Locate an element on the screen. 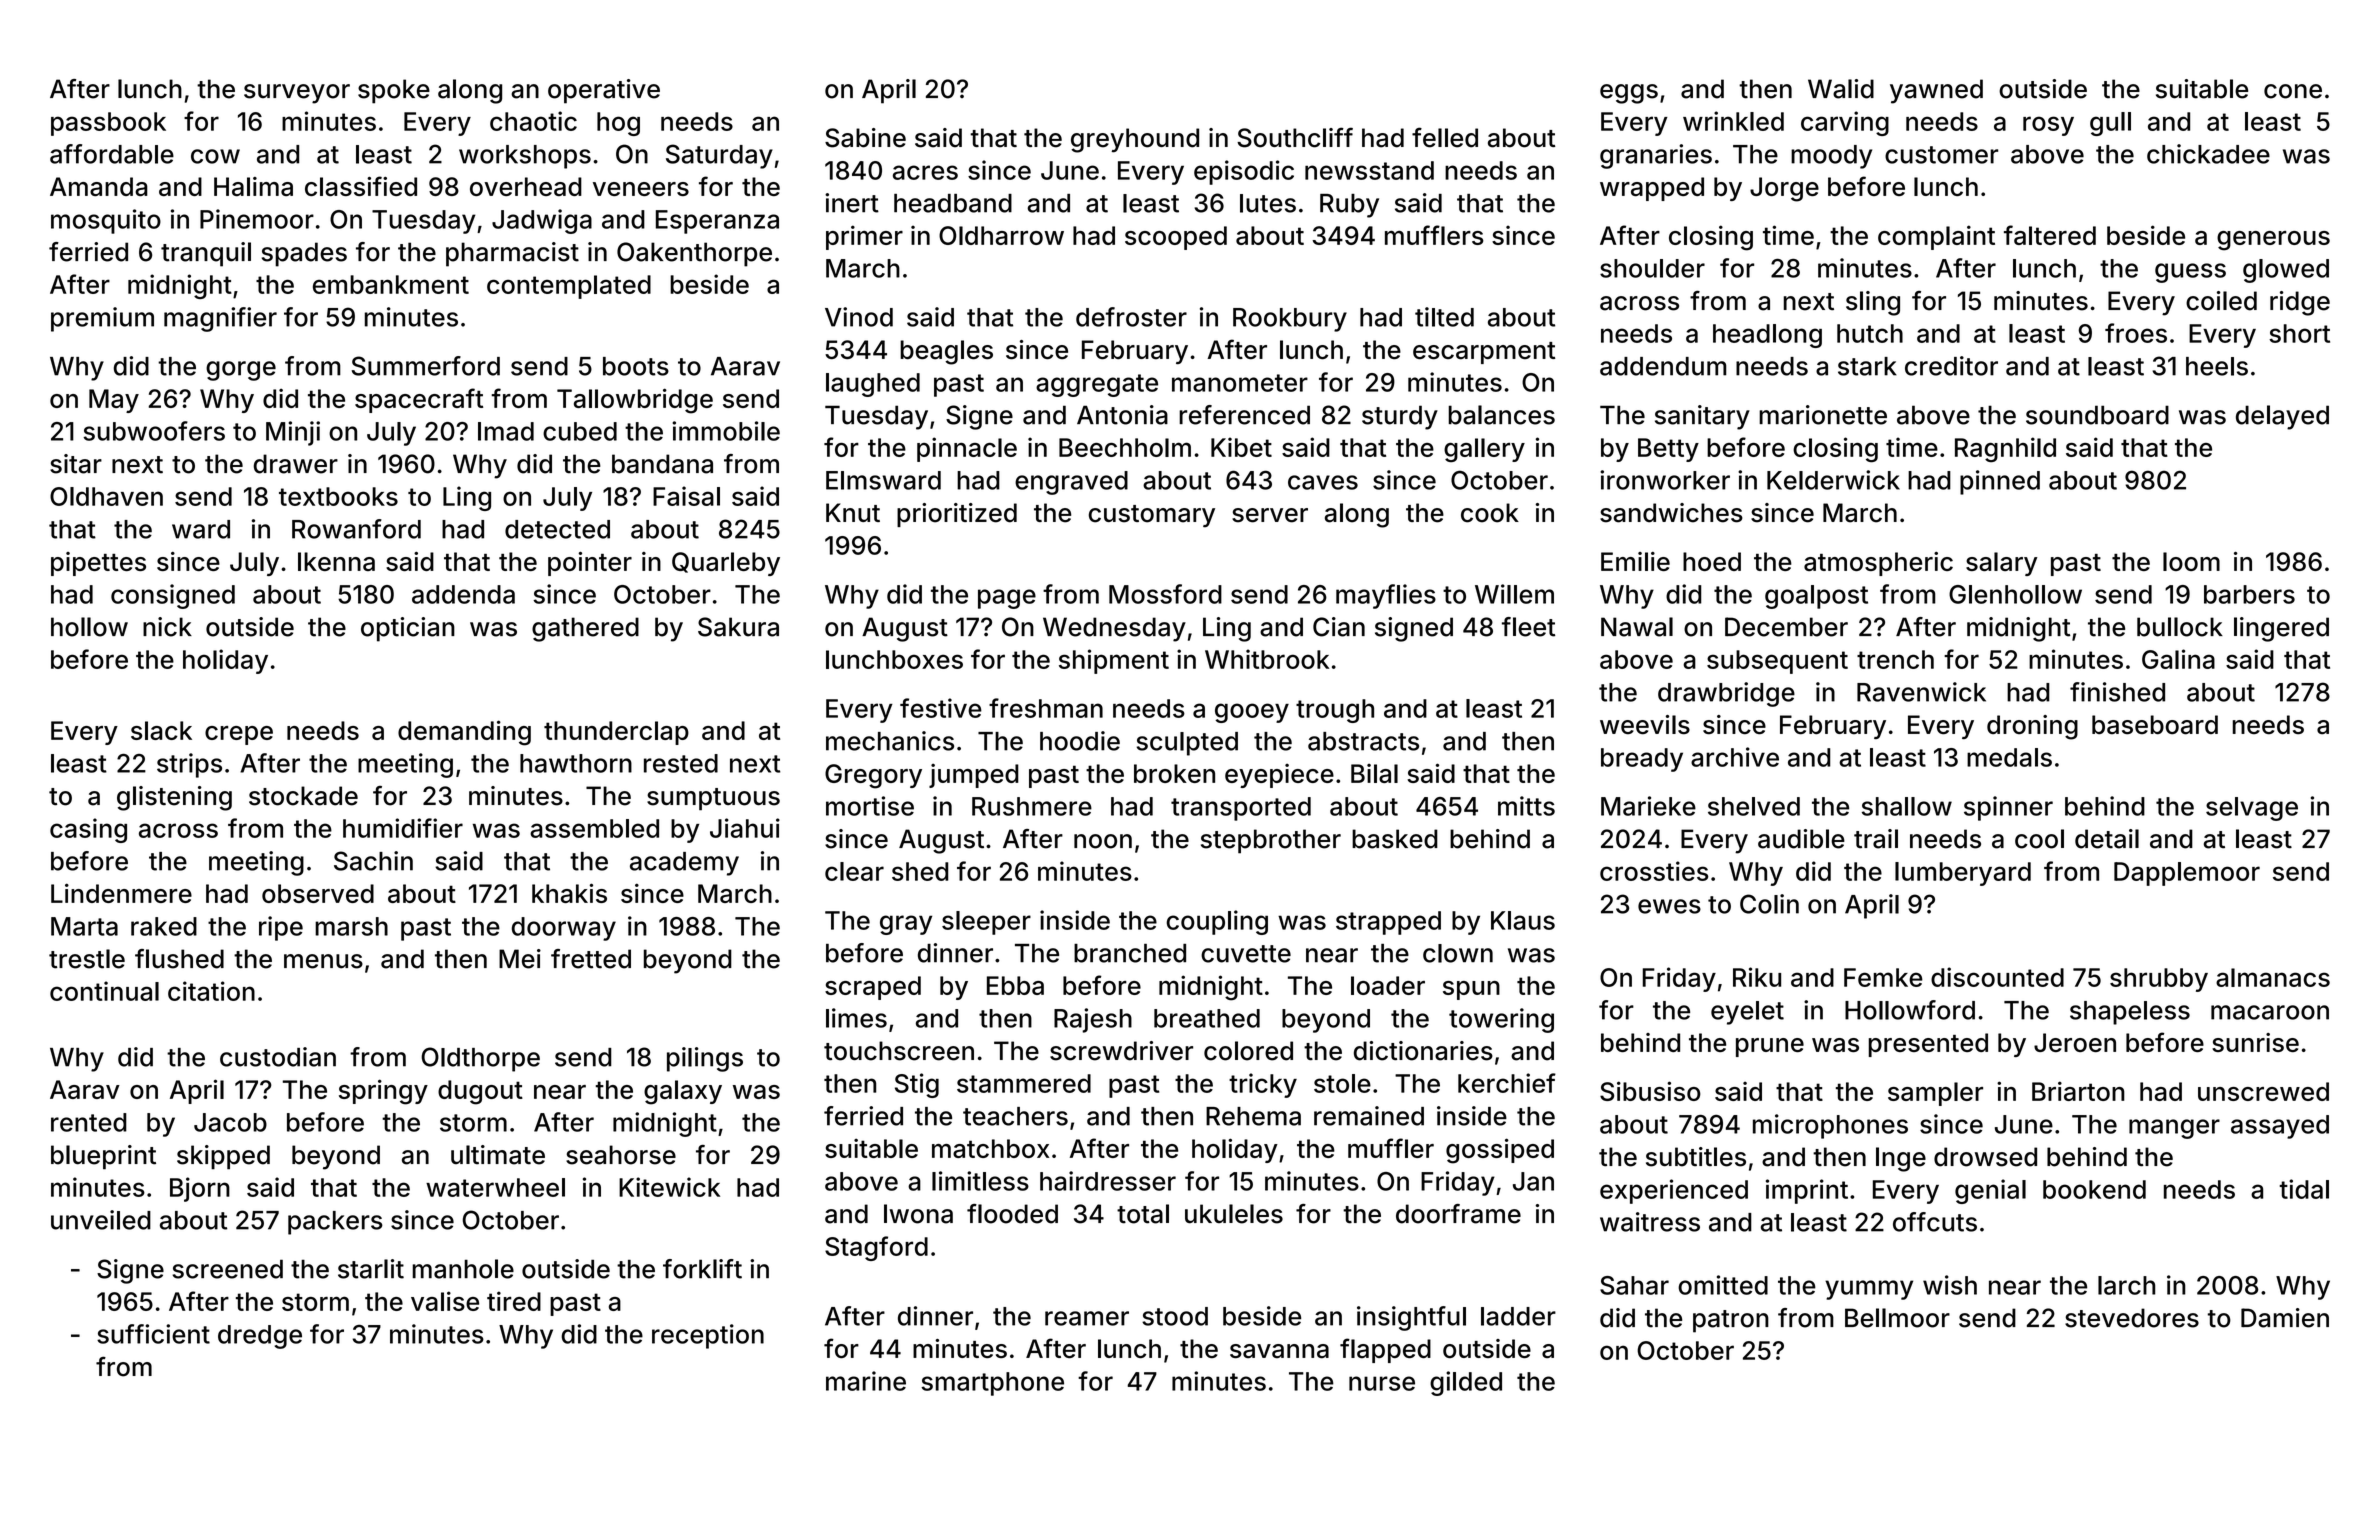 The image size is (2380, 1540). delayed is located at coordinates (2282, 417).
